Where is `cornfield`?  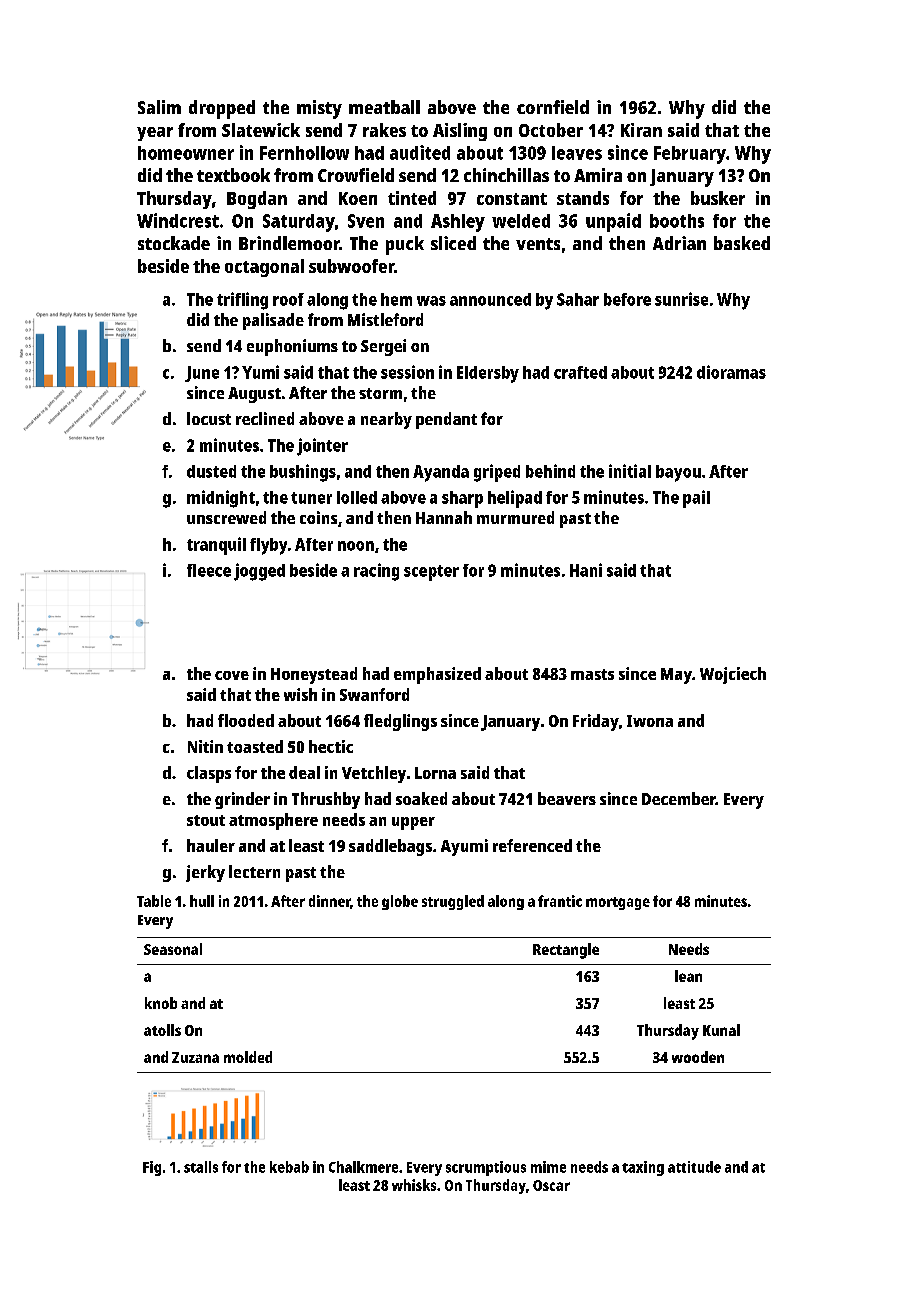
cornfield is located at coordinates (553, 107).
